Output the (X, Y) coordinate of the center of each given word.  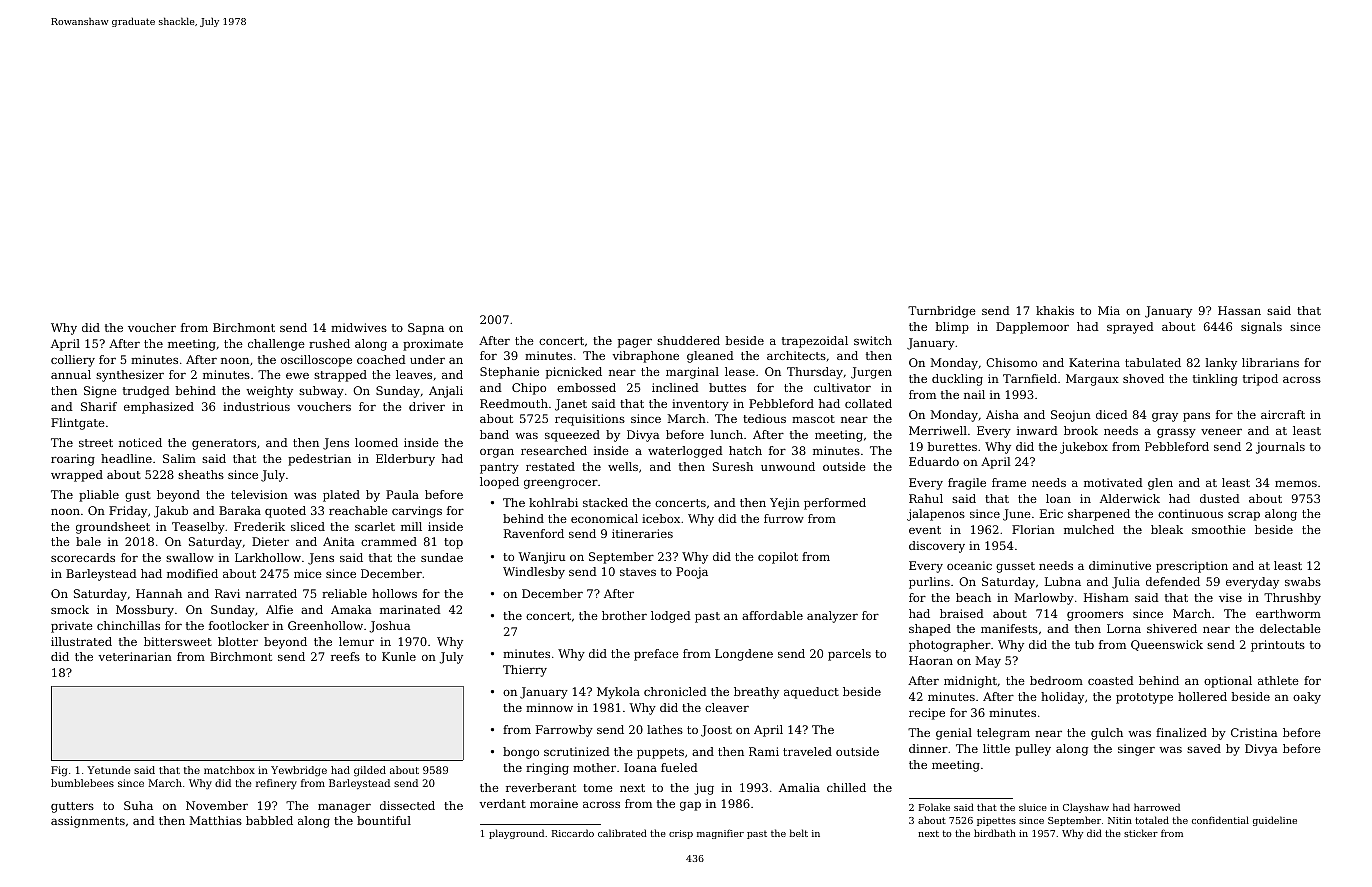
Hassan (1239, 310)
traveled (807, 751)
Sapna (426, 329)
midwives (359, 327)
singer (1136, 750)
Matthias (216, 820)
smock (70, 609)
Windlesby (534, 573)
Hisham (1106, 597)
